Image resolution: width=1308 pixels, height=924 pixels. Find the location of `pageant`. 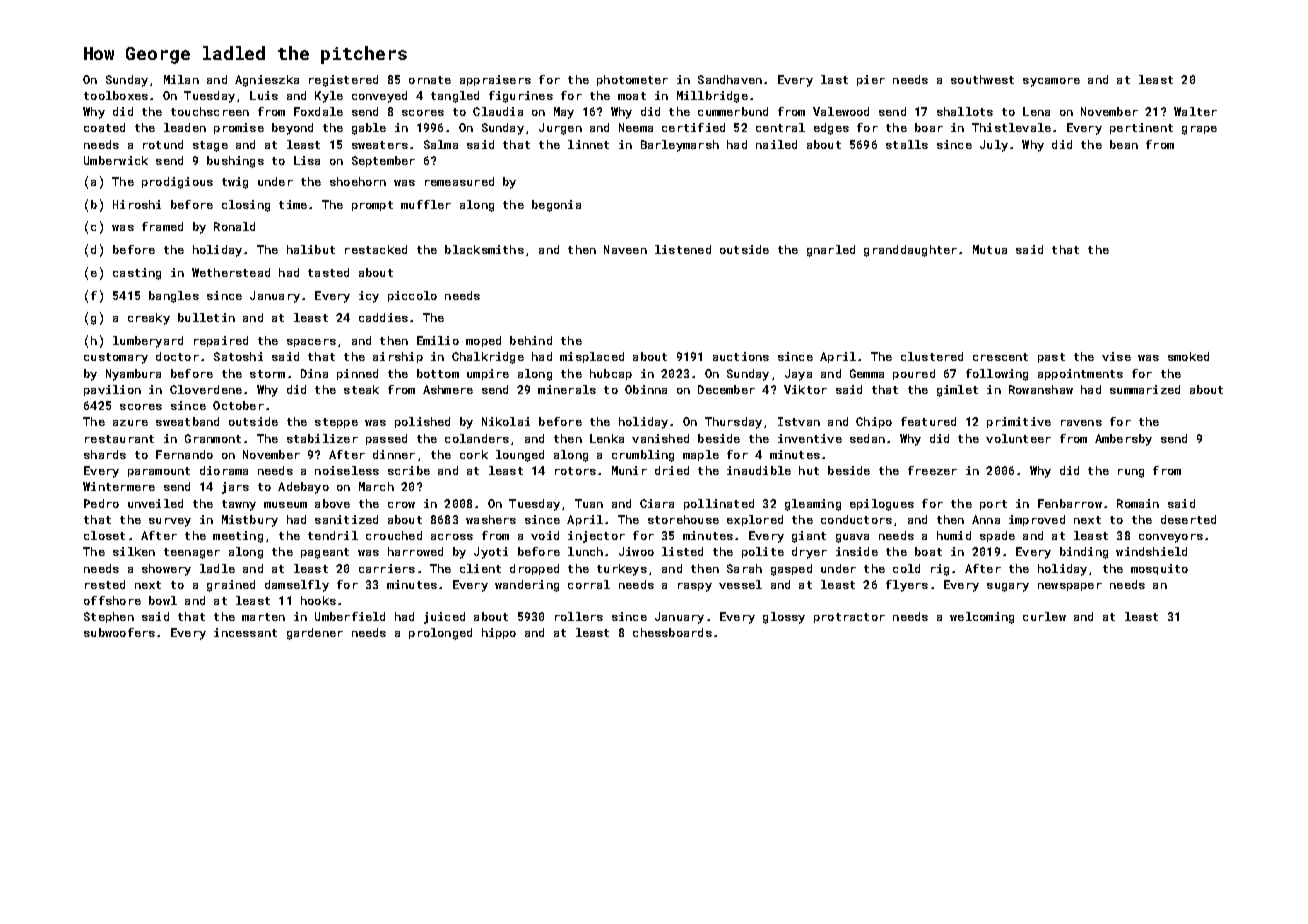

pageant is located at coordinates (325, 553).
